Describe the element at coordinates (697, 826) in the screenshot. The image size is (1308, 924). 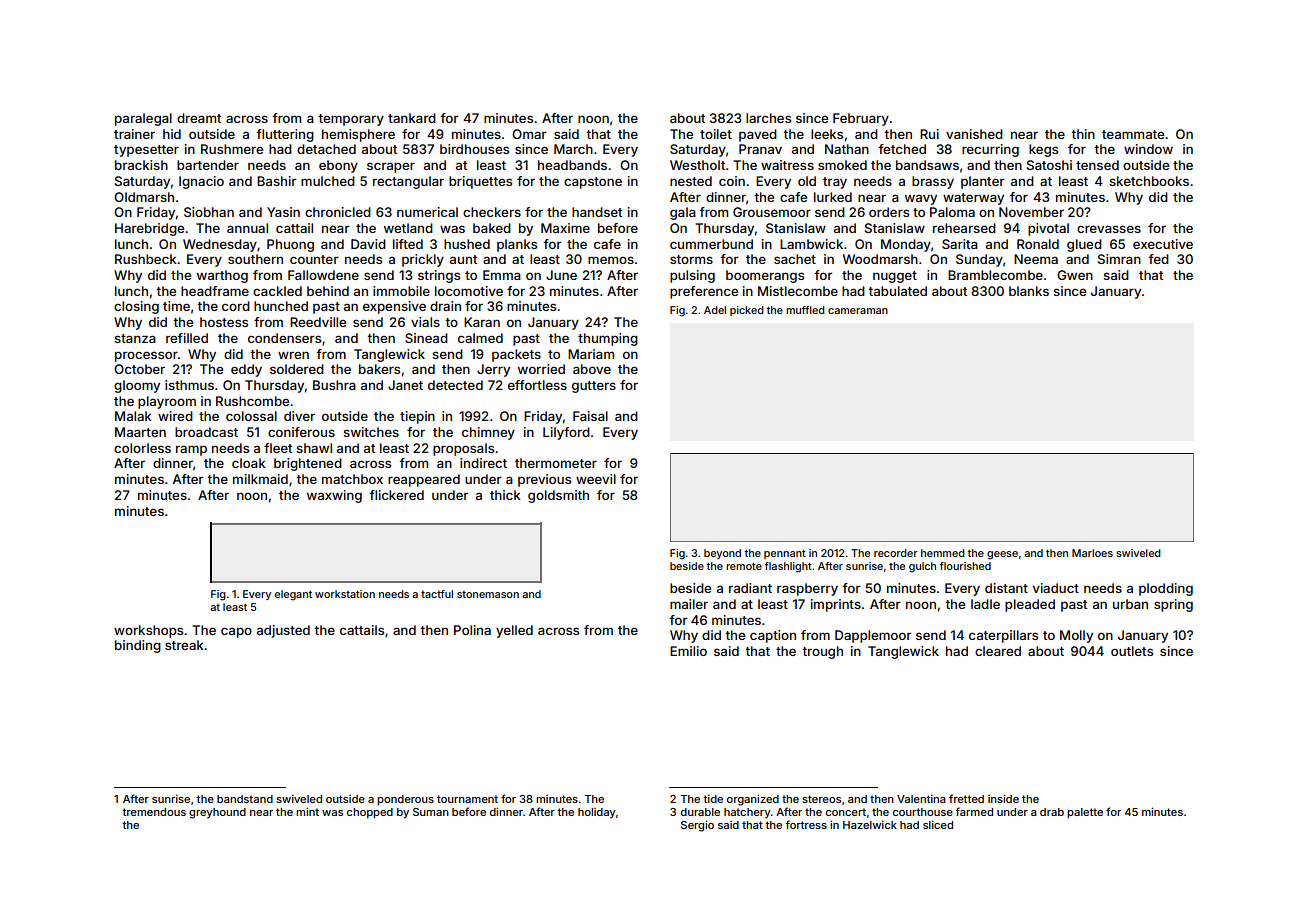
I see `Sergio` at that location.
